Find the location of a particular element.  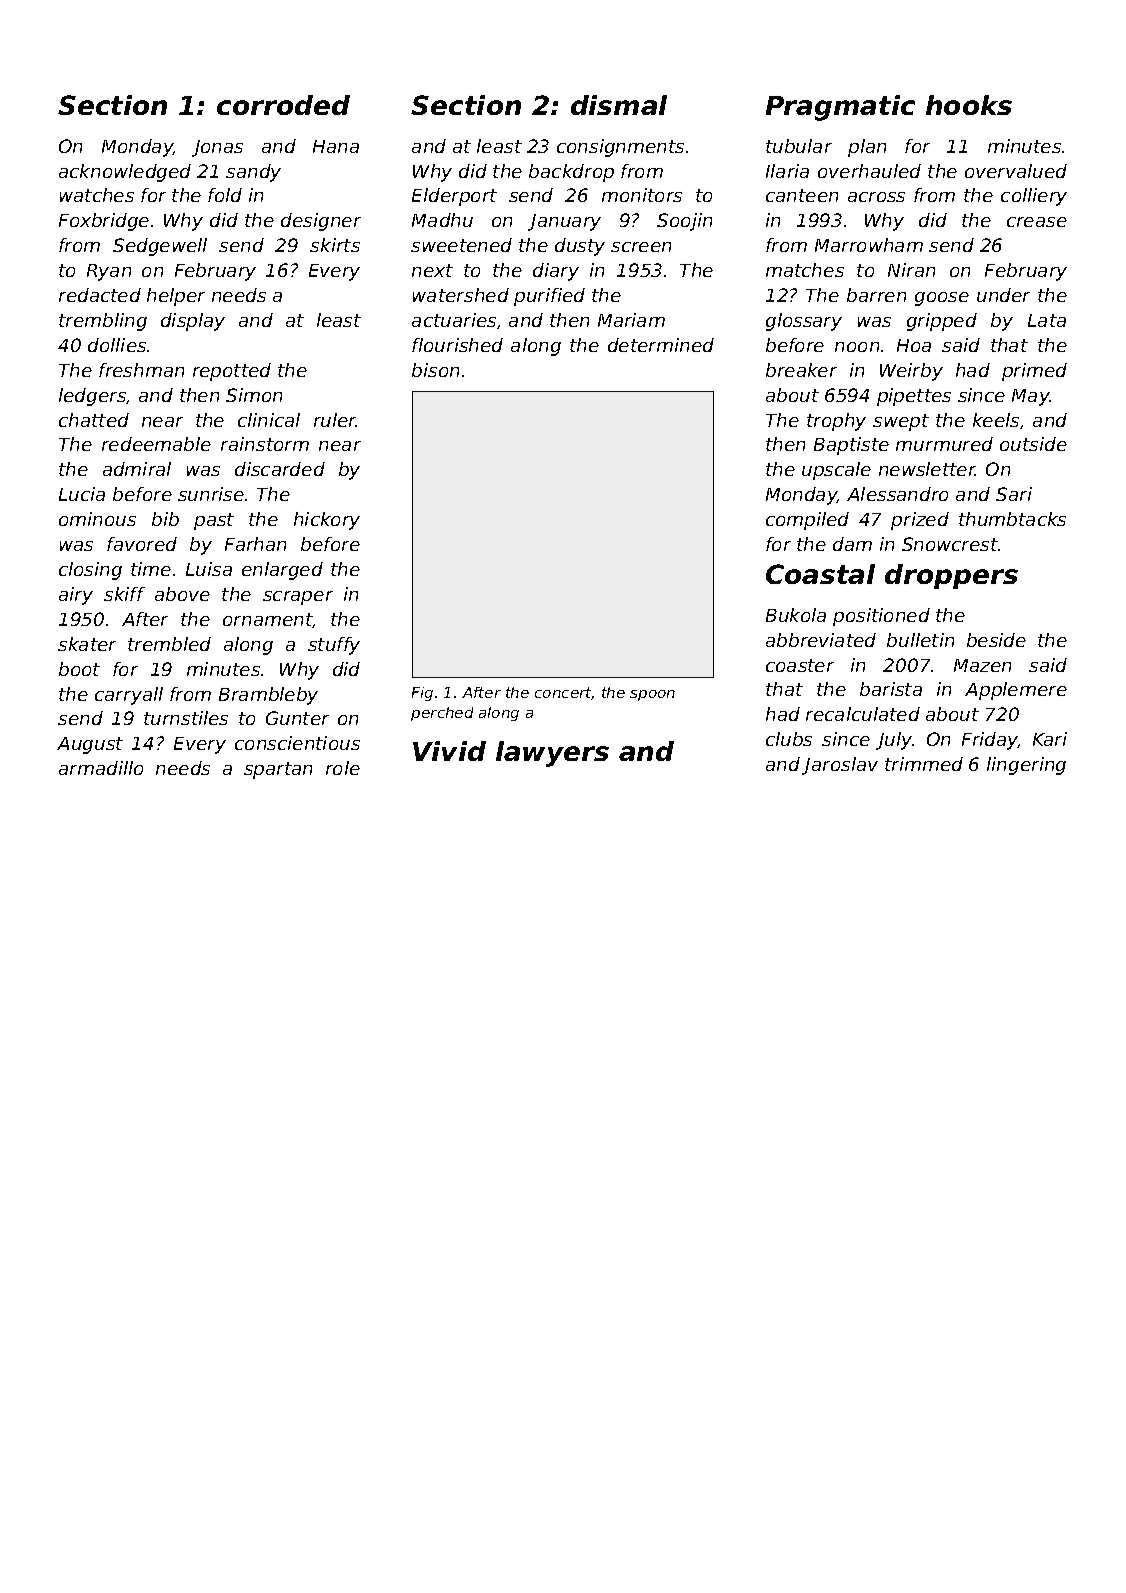

trimmed is located at coordinates (924, 764).
